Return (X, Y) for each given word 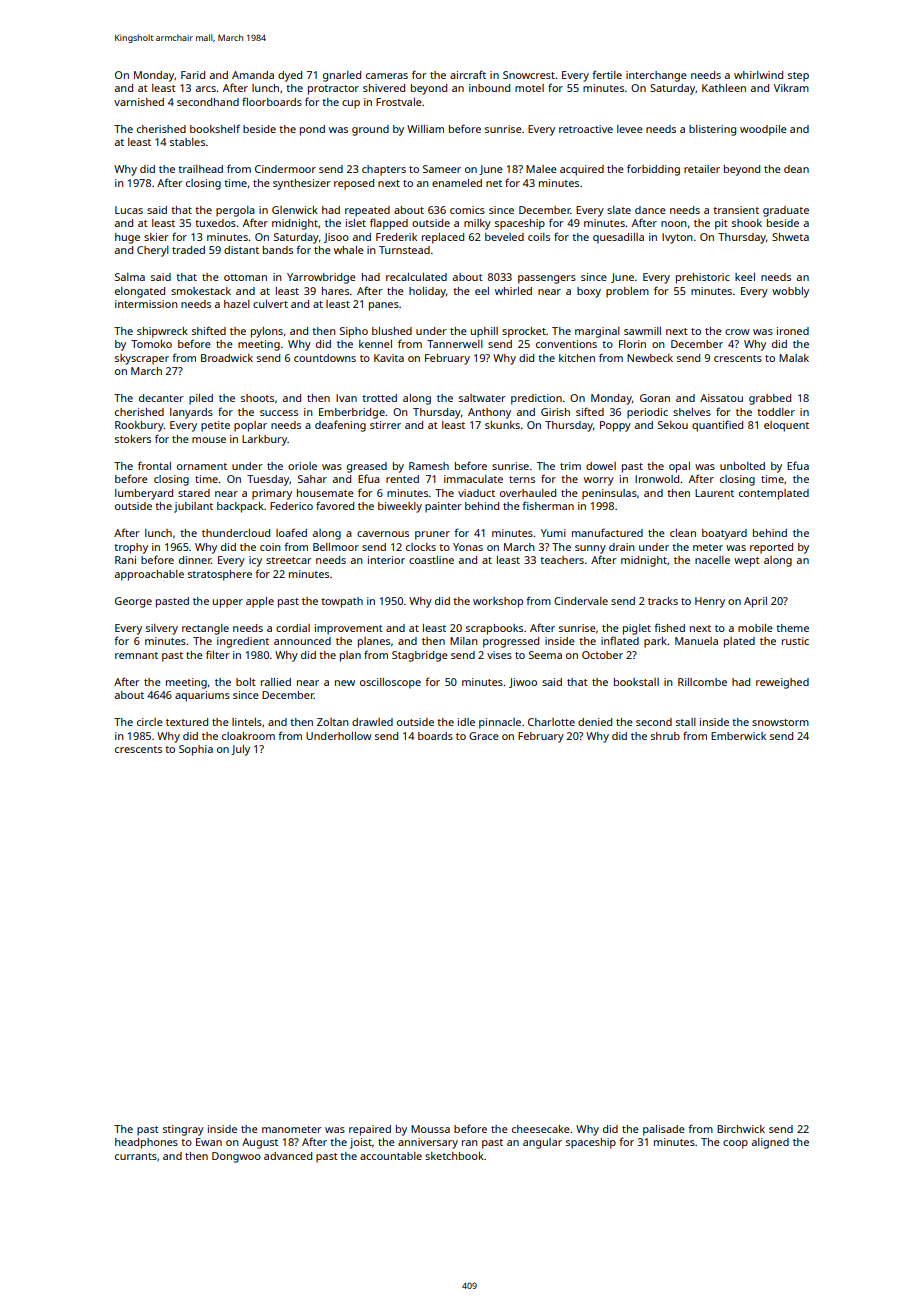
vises (499, 655)
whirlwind (758, 75)
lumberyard (144, 494)
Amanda (253, 75)
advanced (288, 1156)
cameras (387, 76)
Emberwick (738, 736)
